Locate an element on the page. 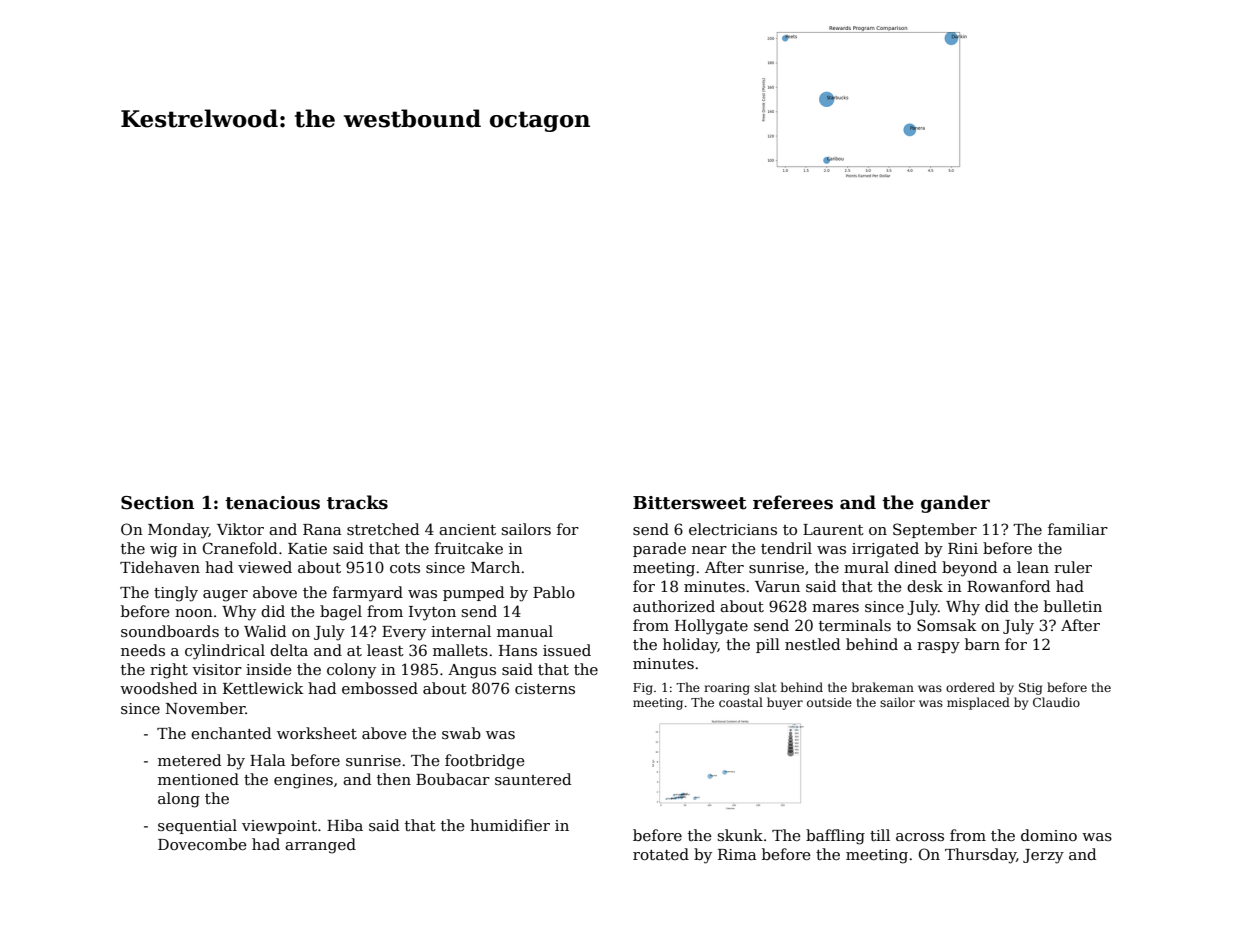  familiar is located at coordinates (1078, 529).
